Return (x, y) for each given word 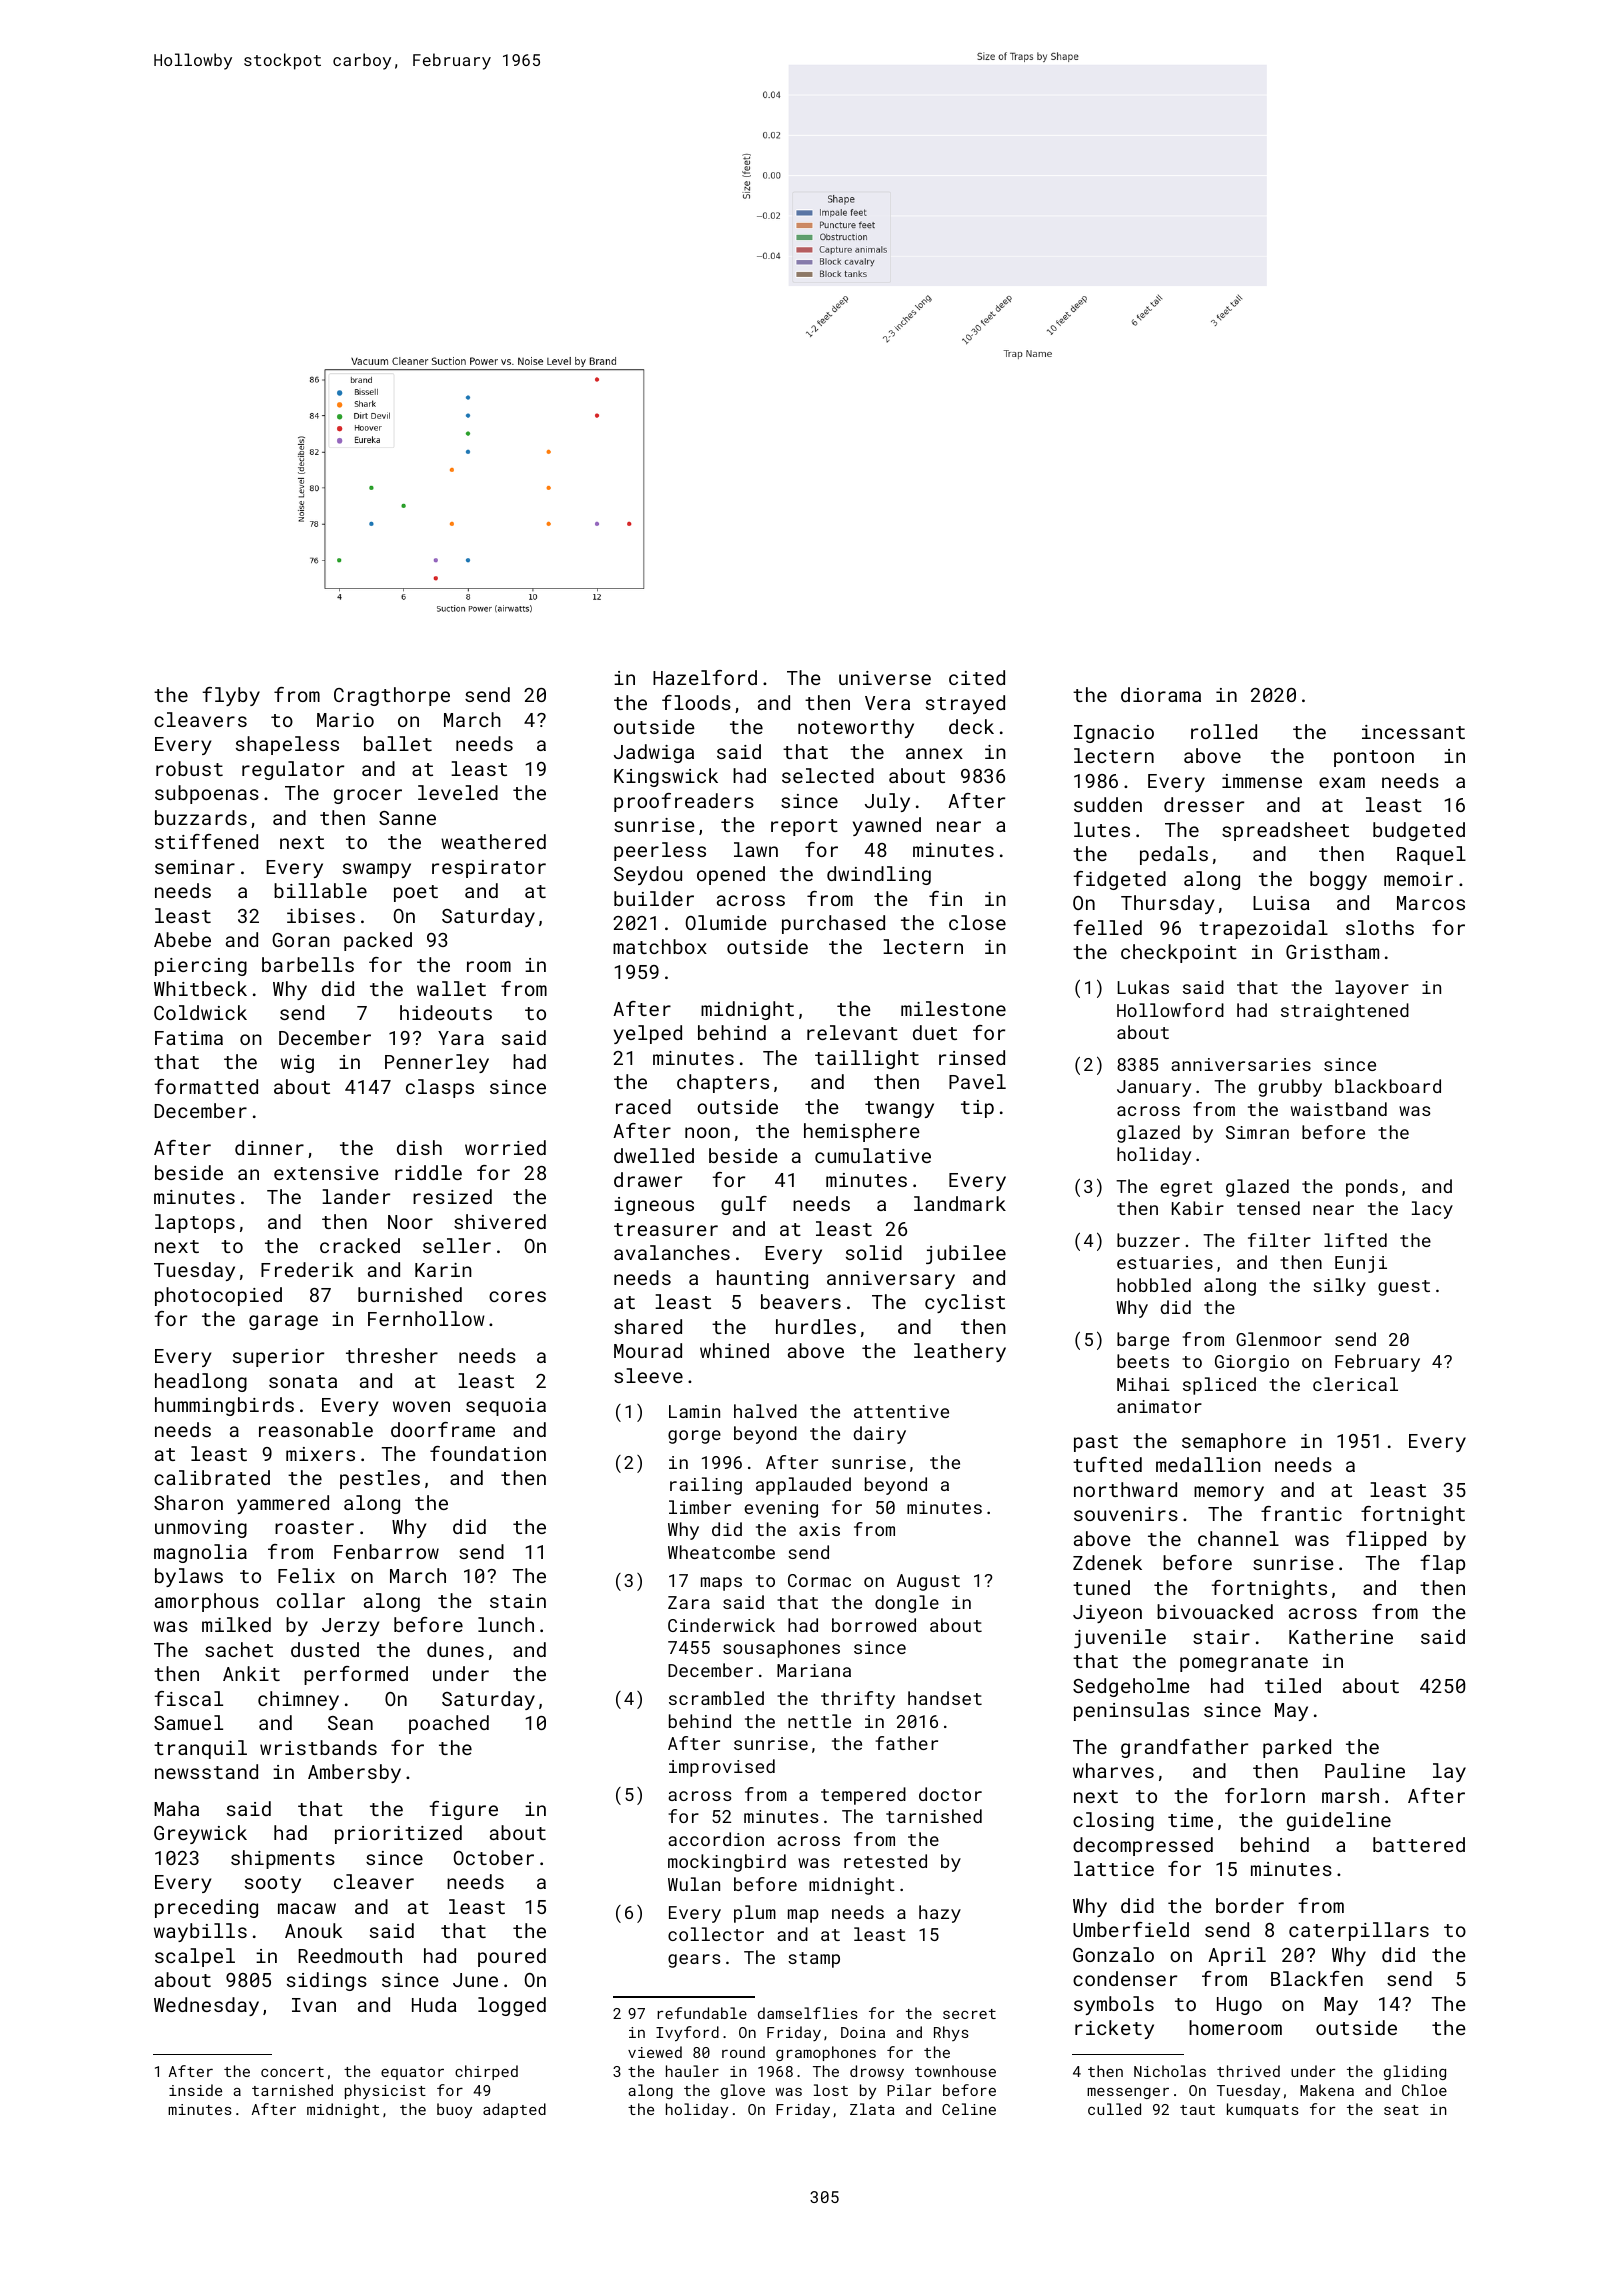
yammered (283, 1504)
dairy (879, 1435)
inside (195, 2090)
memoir (1418, 879)
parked (1297, 1748)
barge (1143, 1341)
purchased (833, 924)
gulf (744, 1205)
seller (457, 1245)
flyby (231, 696)
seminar (195, 867)
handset (945, 1698)
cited (977, 677)
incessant (1413, 732)
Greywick (200, 1834)
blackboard (1388, 1086)
